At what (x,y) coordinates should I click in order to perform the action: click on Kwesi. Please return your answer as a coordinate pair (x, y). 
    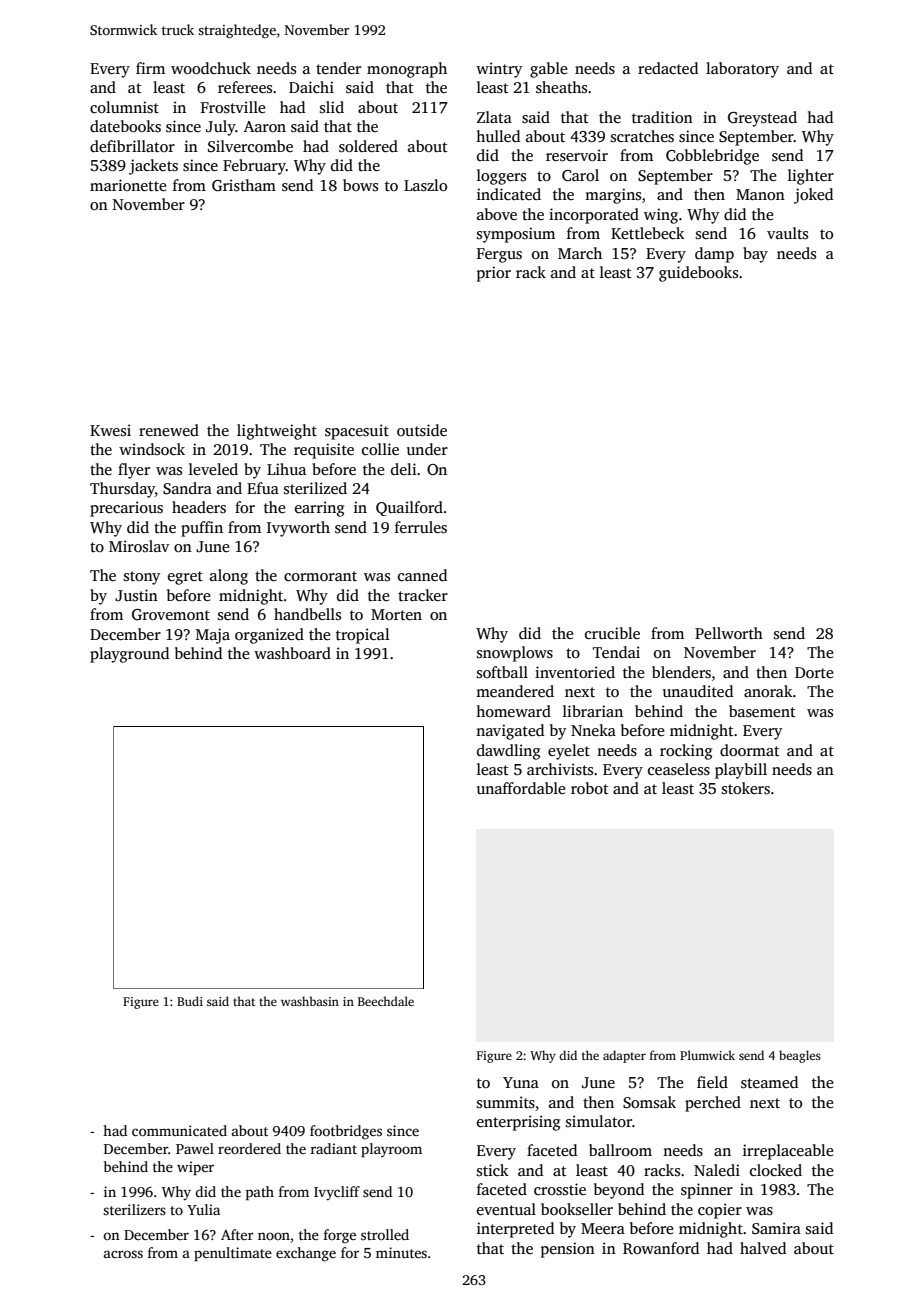
    Looking at the image, I should click on (110, 430).
